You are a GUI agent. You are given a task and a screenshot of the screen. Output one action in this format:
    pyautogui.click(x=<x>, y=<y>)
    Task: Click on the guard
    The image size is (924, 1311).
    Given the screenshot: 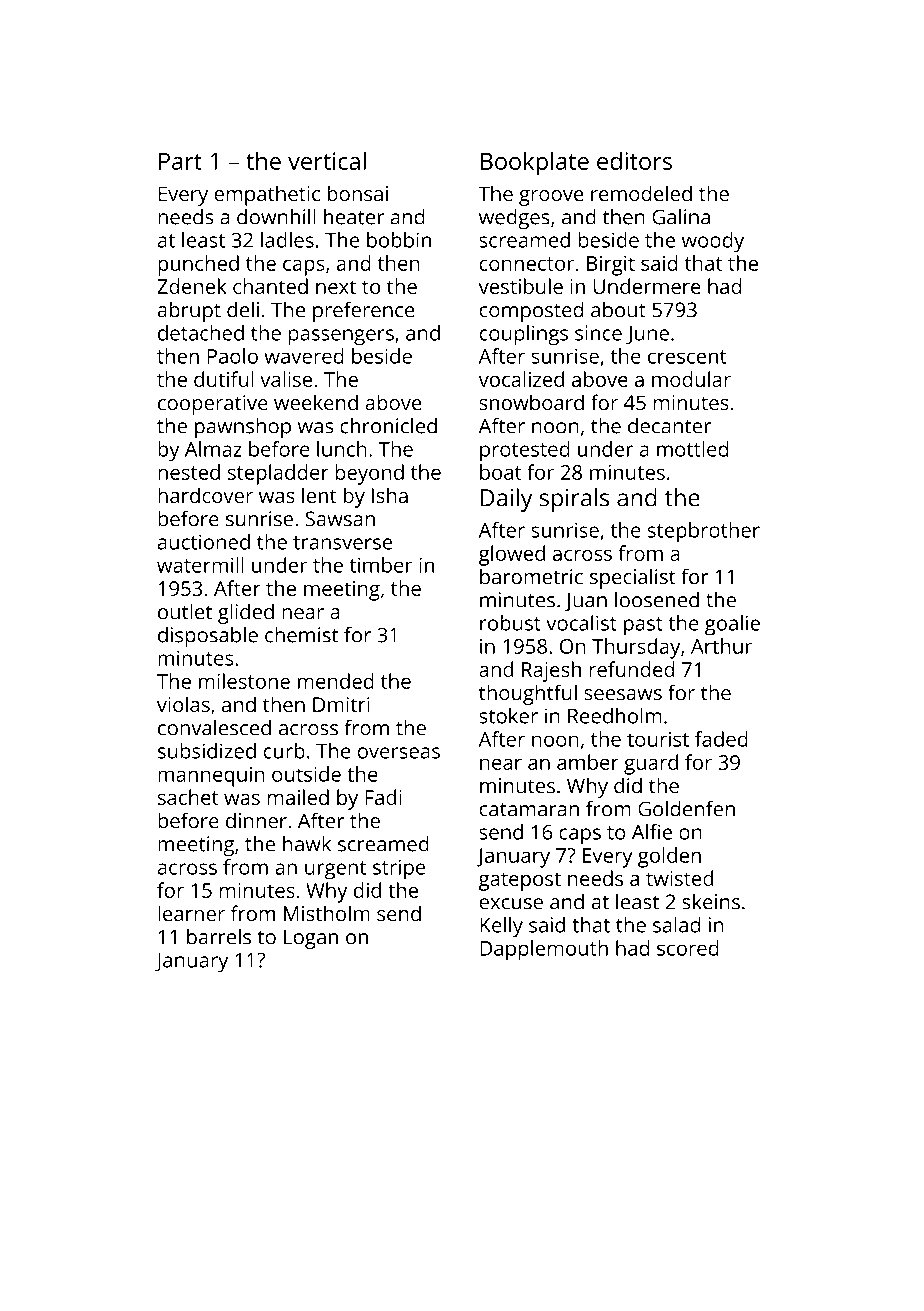 What is the action you would take?
    pyautogui.click(x=651, y=764)
